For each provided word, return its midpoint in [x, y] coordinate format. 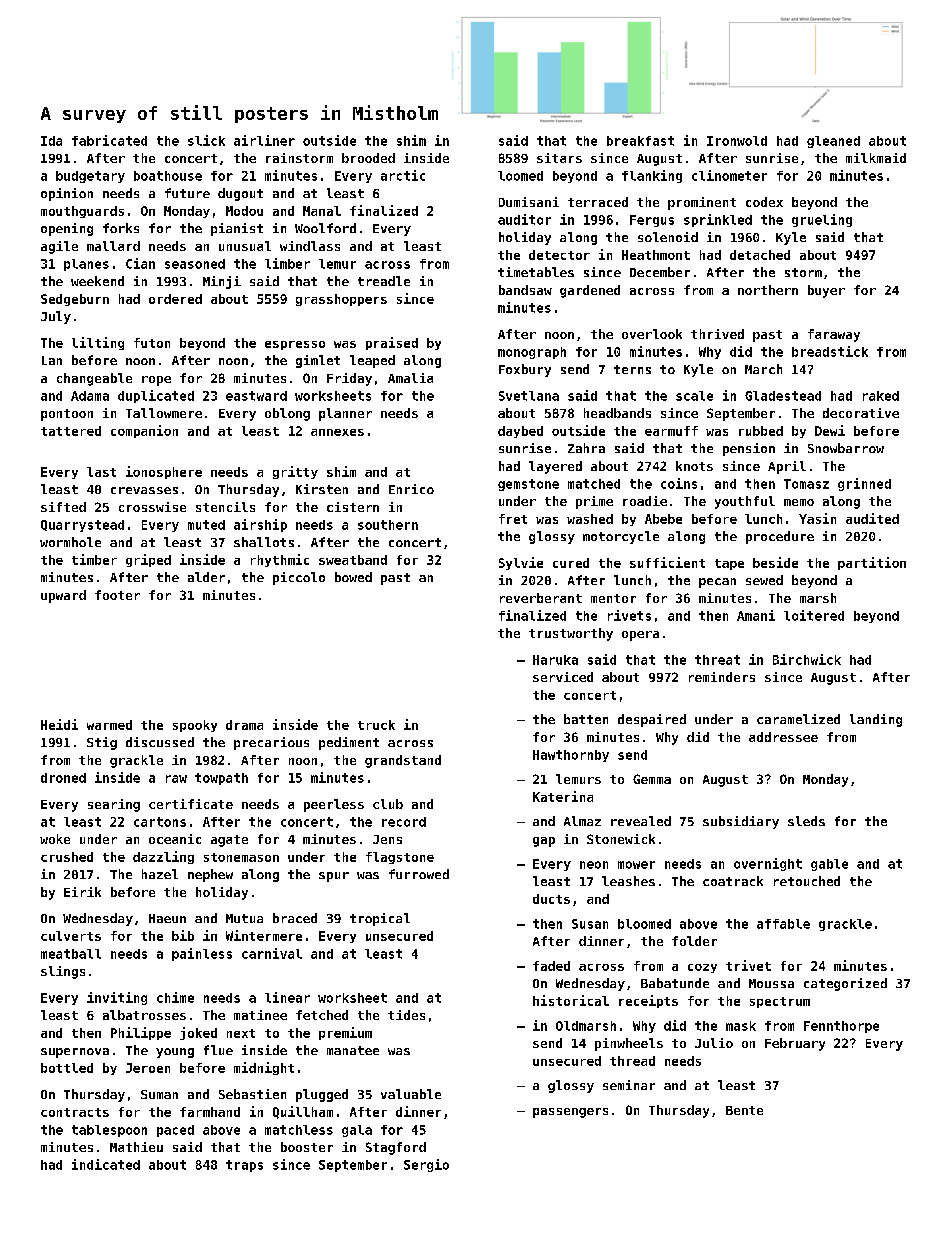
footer [117, 595]
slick [206, 140]
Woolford [325, 228]
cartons [160, 822]
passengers [570, 1113]
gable [829, 865]
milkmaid [876, 158]
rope [156, 381]
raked [881, 396]
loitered [814, 615]
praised [392, 343]
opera [640, 636]
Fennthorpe [841, 1027]
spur [334, 877]
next [241, 1033]
